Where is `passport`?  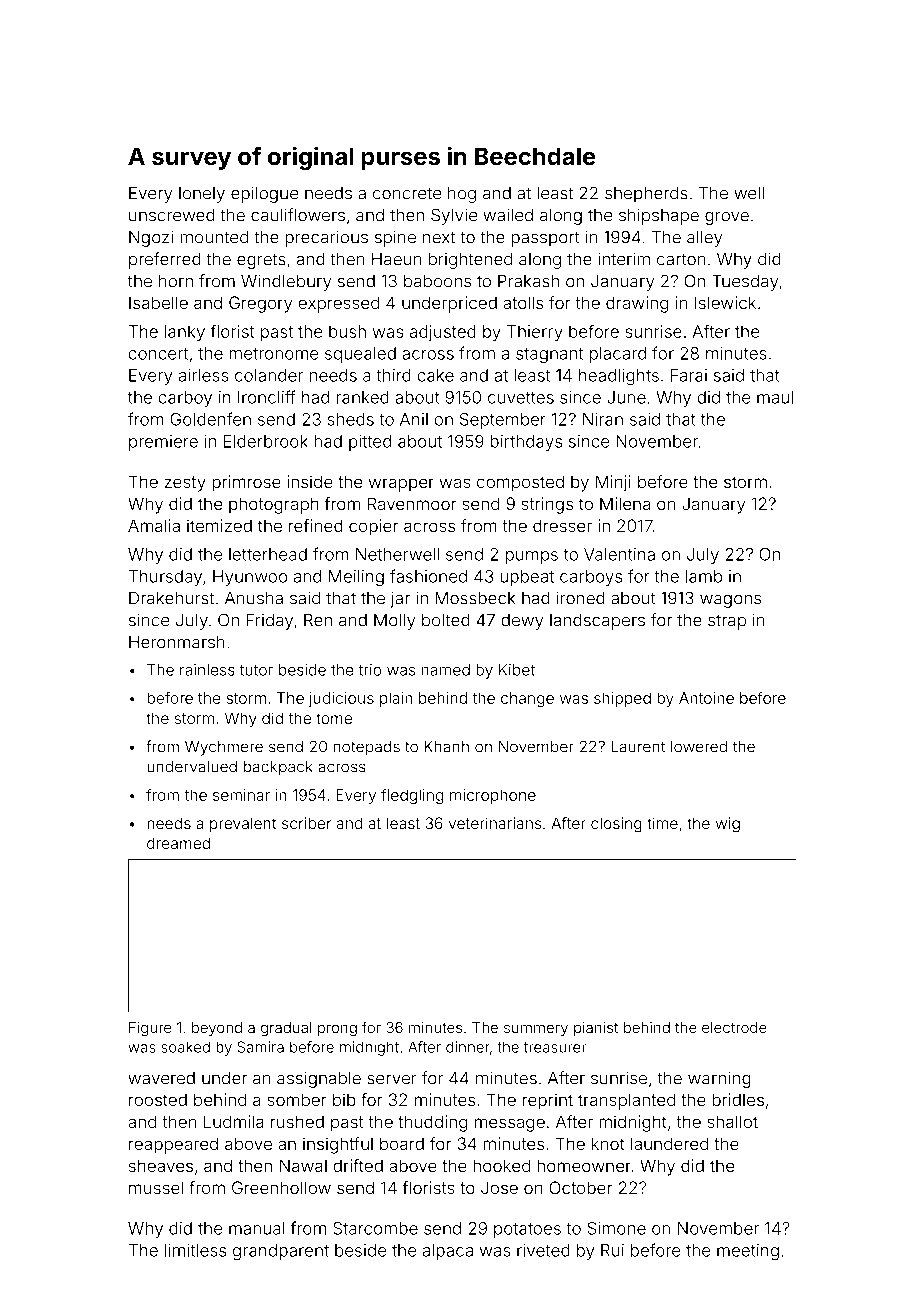
passport is located at coordinates (545, 239).
